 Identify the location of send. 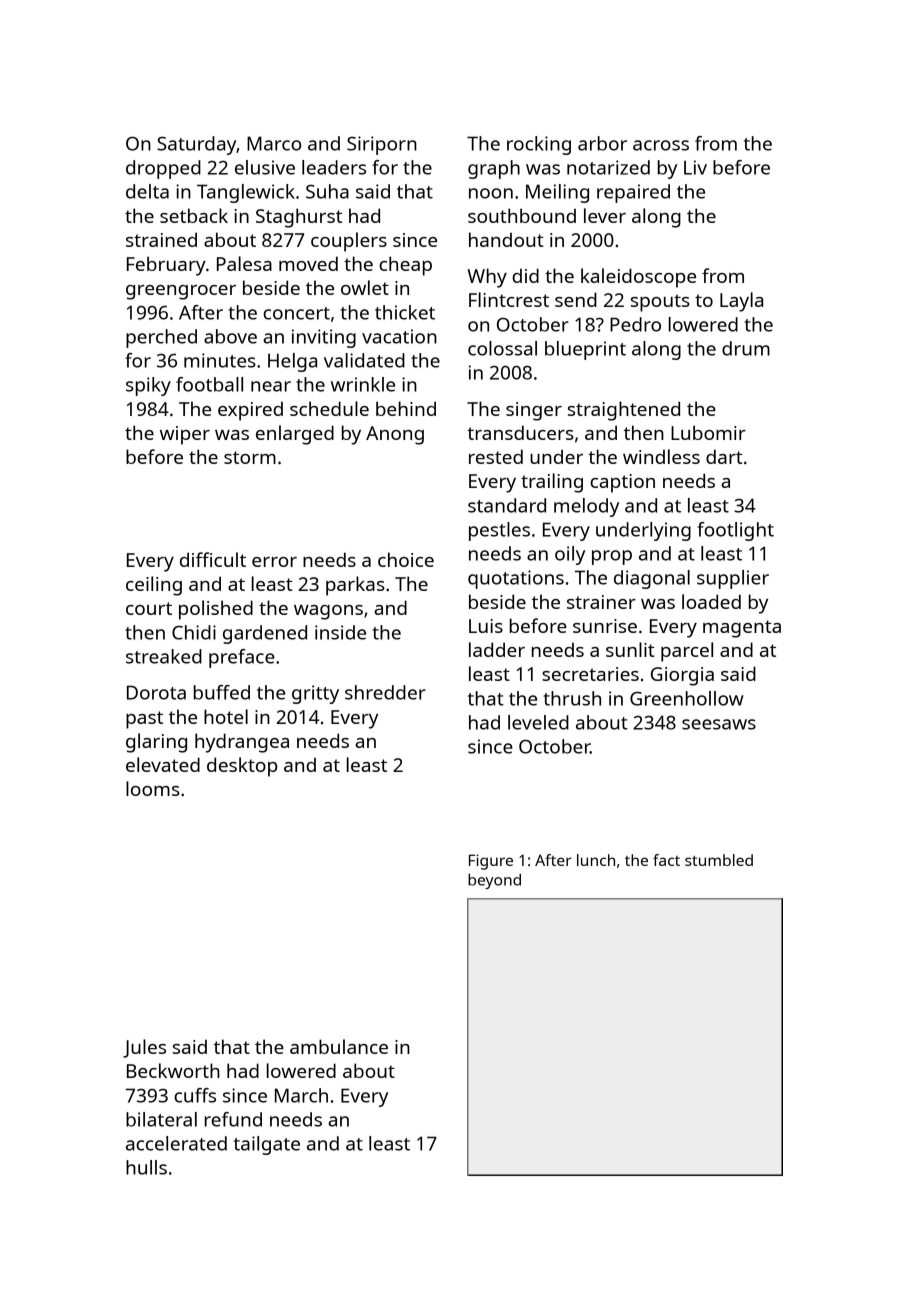
(576, 299).
